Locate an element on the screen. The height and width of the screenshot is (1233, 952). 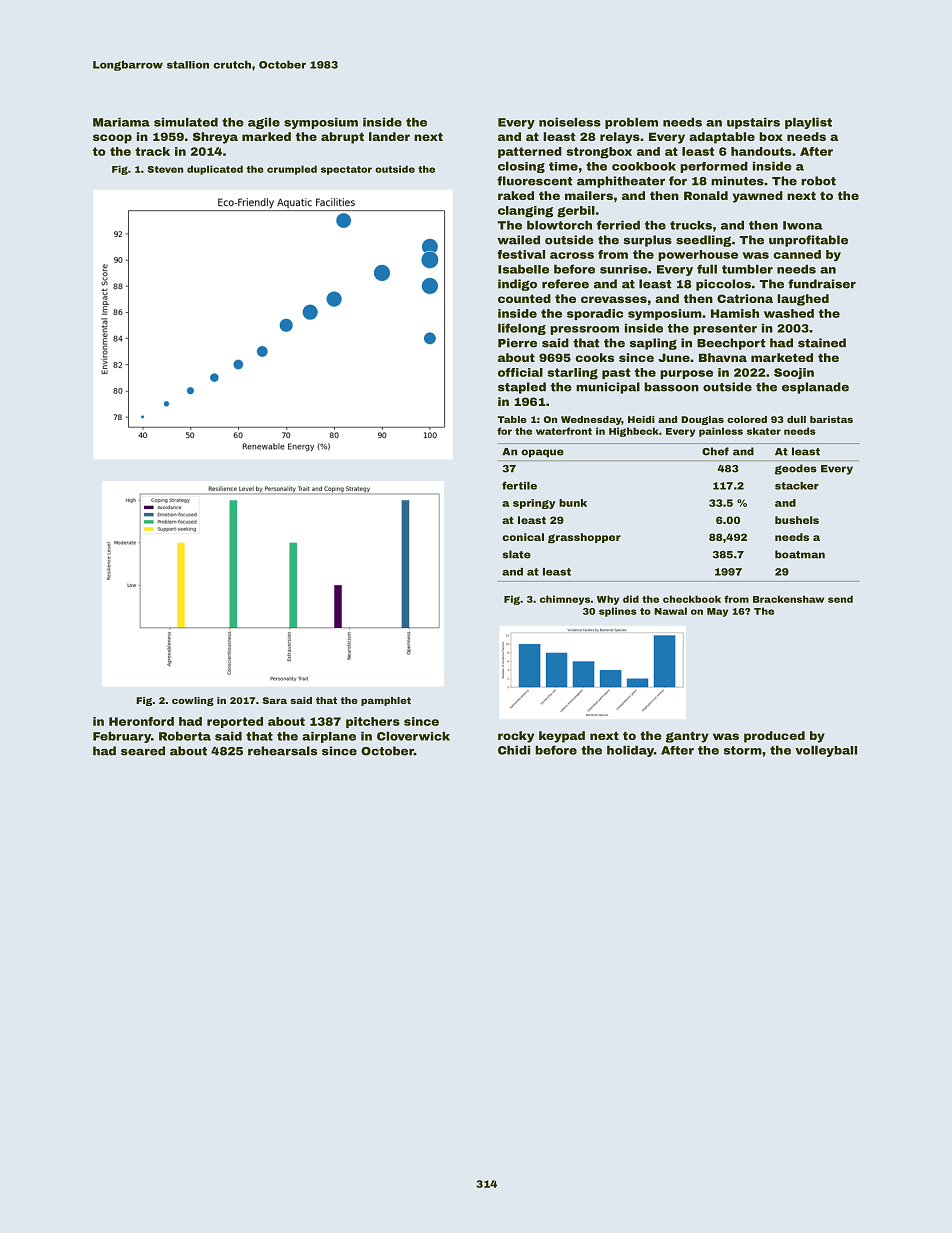
minutes is located at coordinates (737, 181).
